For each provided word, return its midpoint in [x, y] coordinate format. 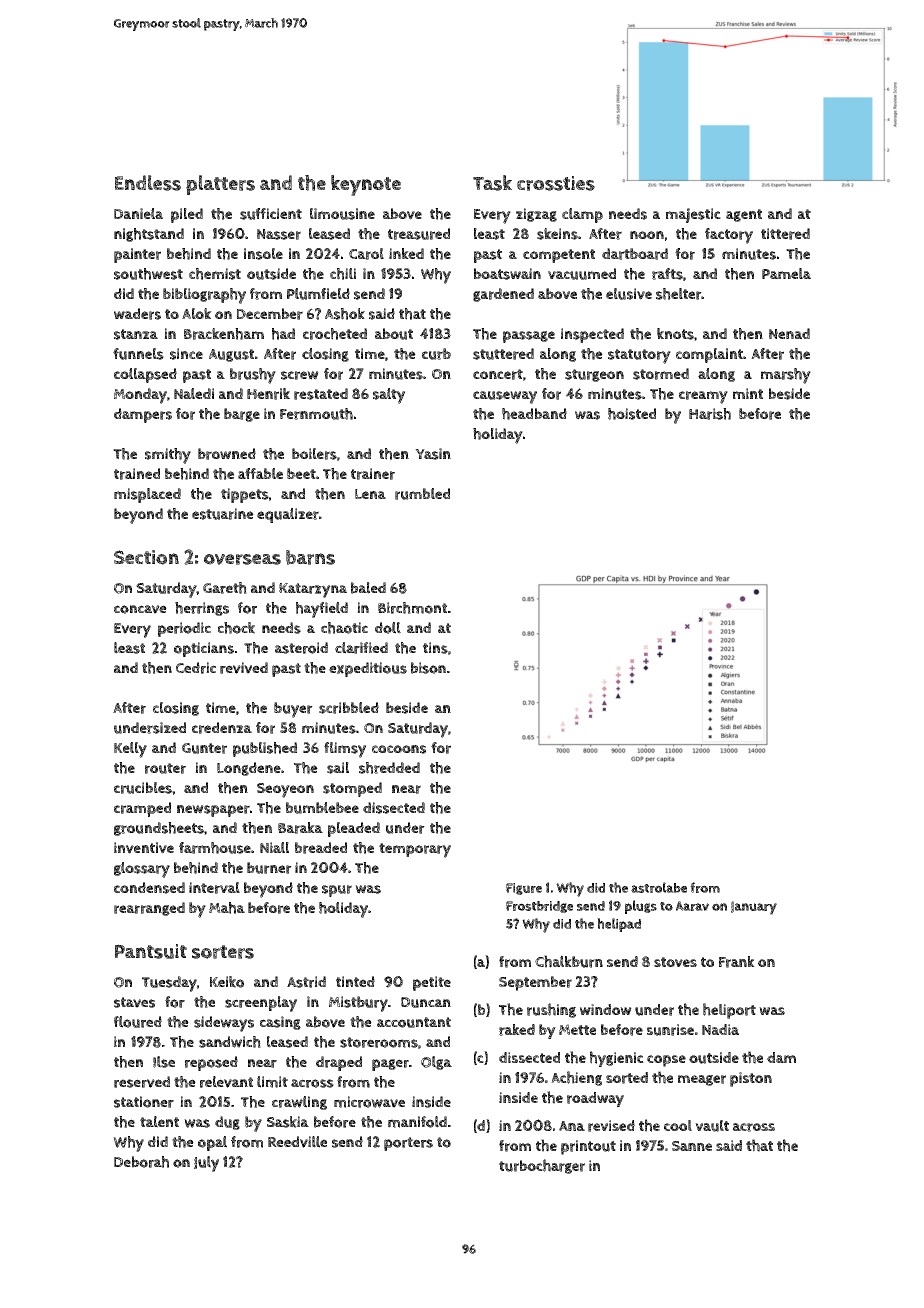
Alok [197, 313]
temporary [415, 850]
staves [134, 1002]
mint [748, 393]
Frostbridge [539, 907]
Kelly [130, 750]
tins [435, 648]
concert [498, 374]
